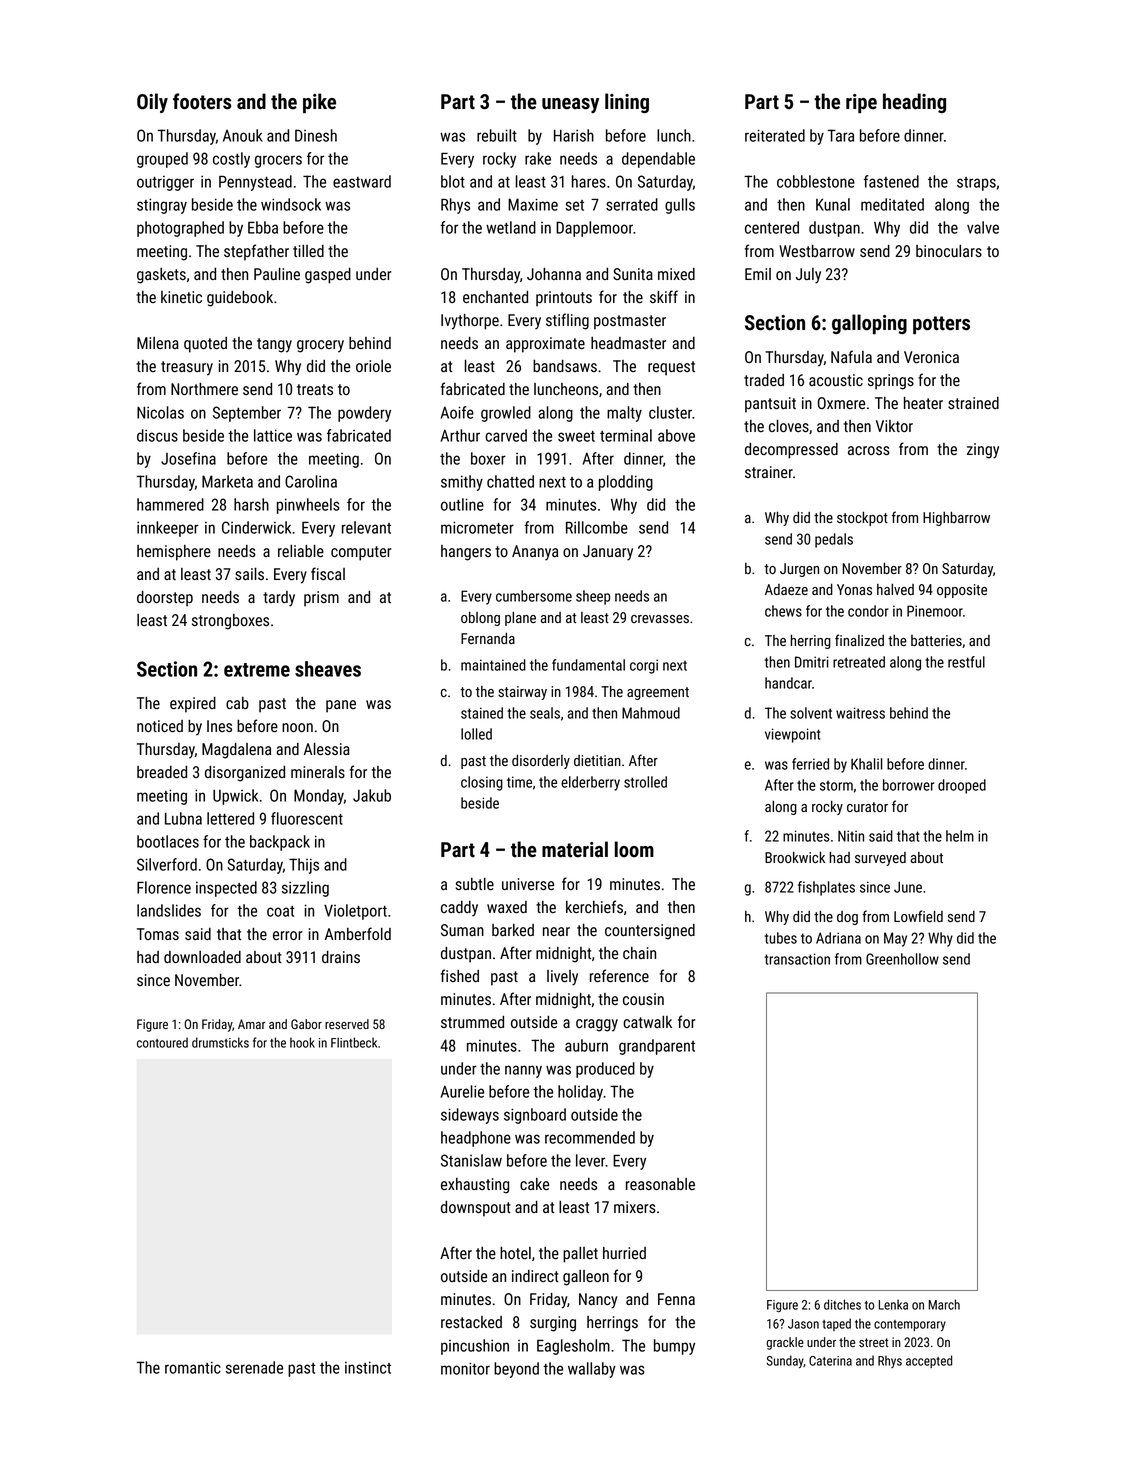  Describe the element at coordinates (193, 1367) in the page. I see `romantic` at that location.
